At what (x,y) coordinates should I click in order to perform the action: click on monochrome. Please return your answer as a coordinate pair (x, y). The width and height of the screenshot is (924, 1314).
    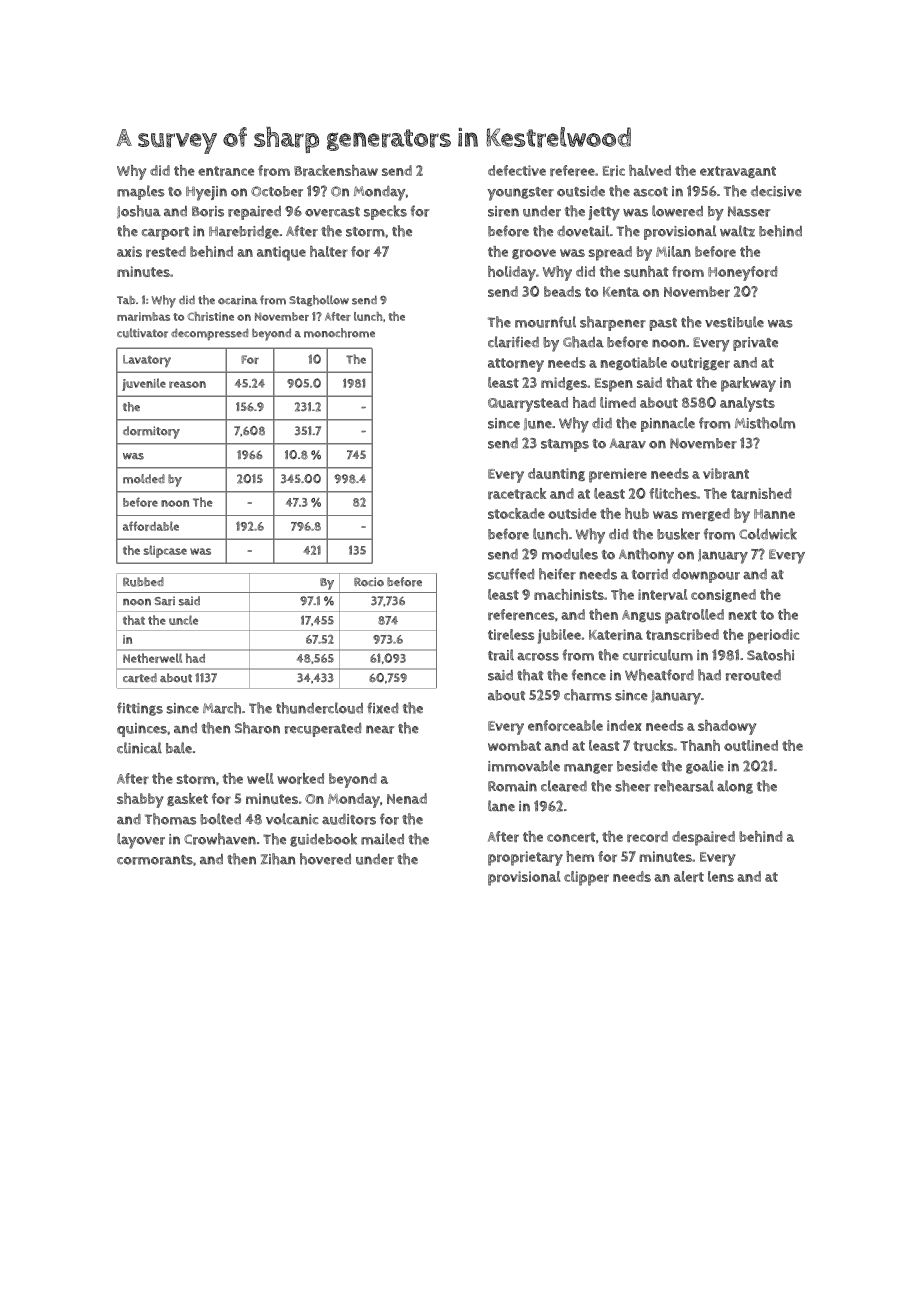
    Looking at the image, I should click on (339, 333).
